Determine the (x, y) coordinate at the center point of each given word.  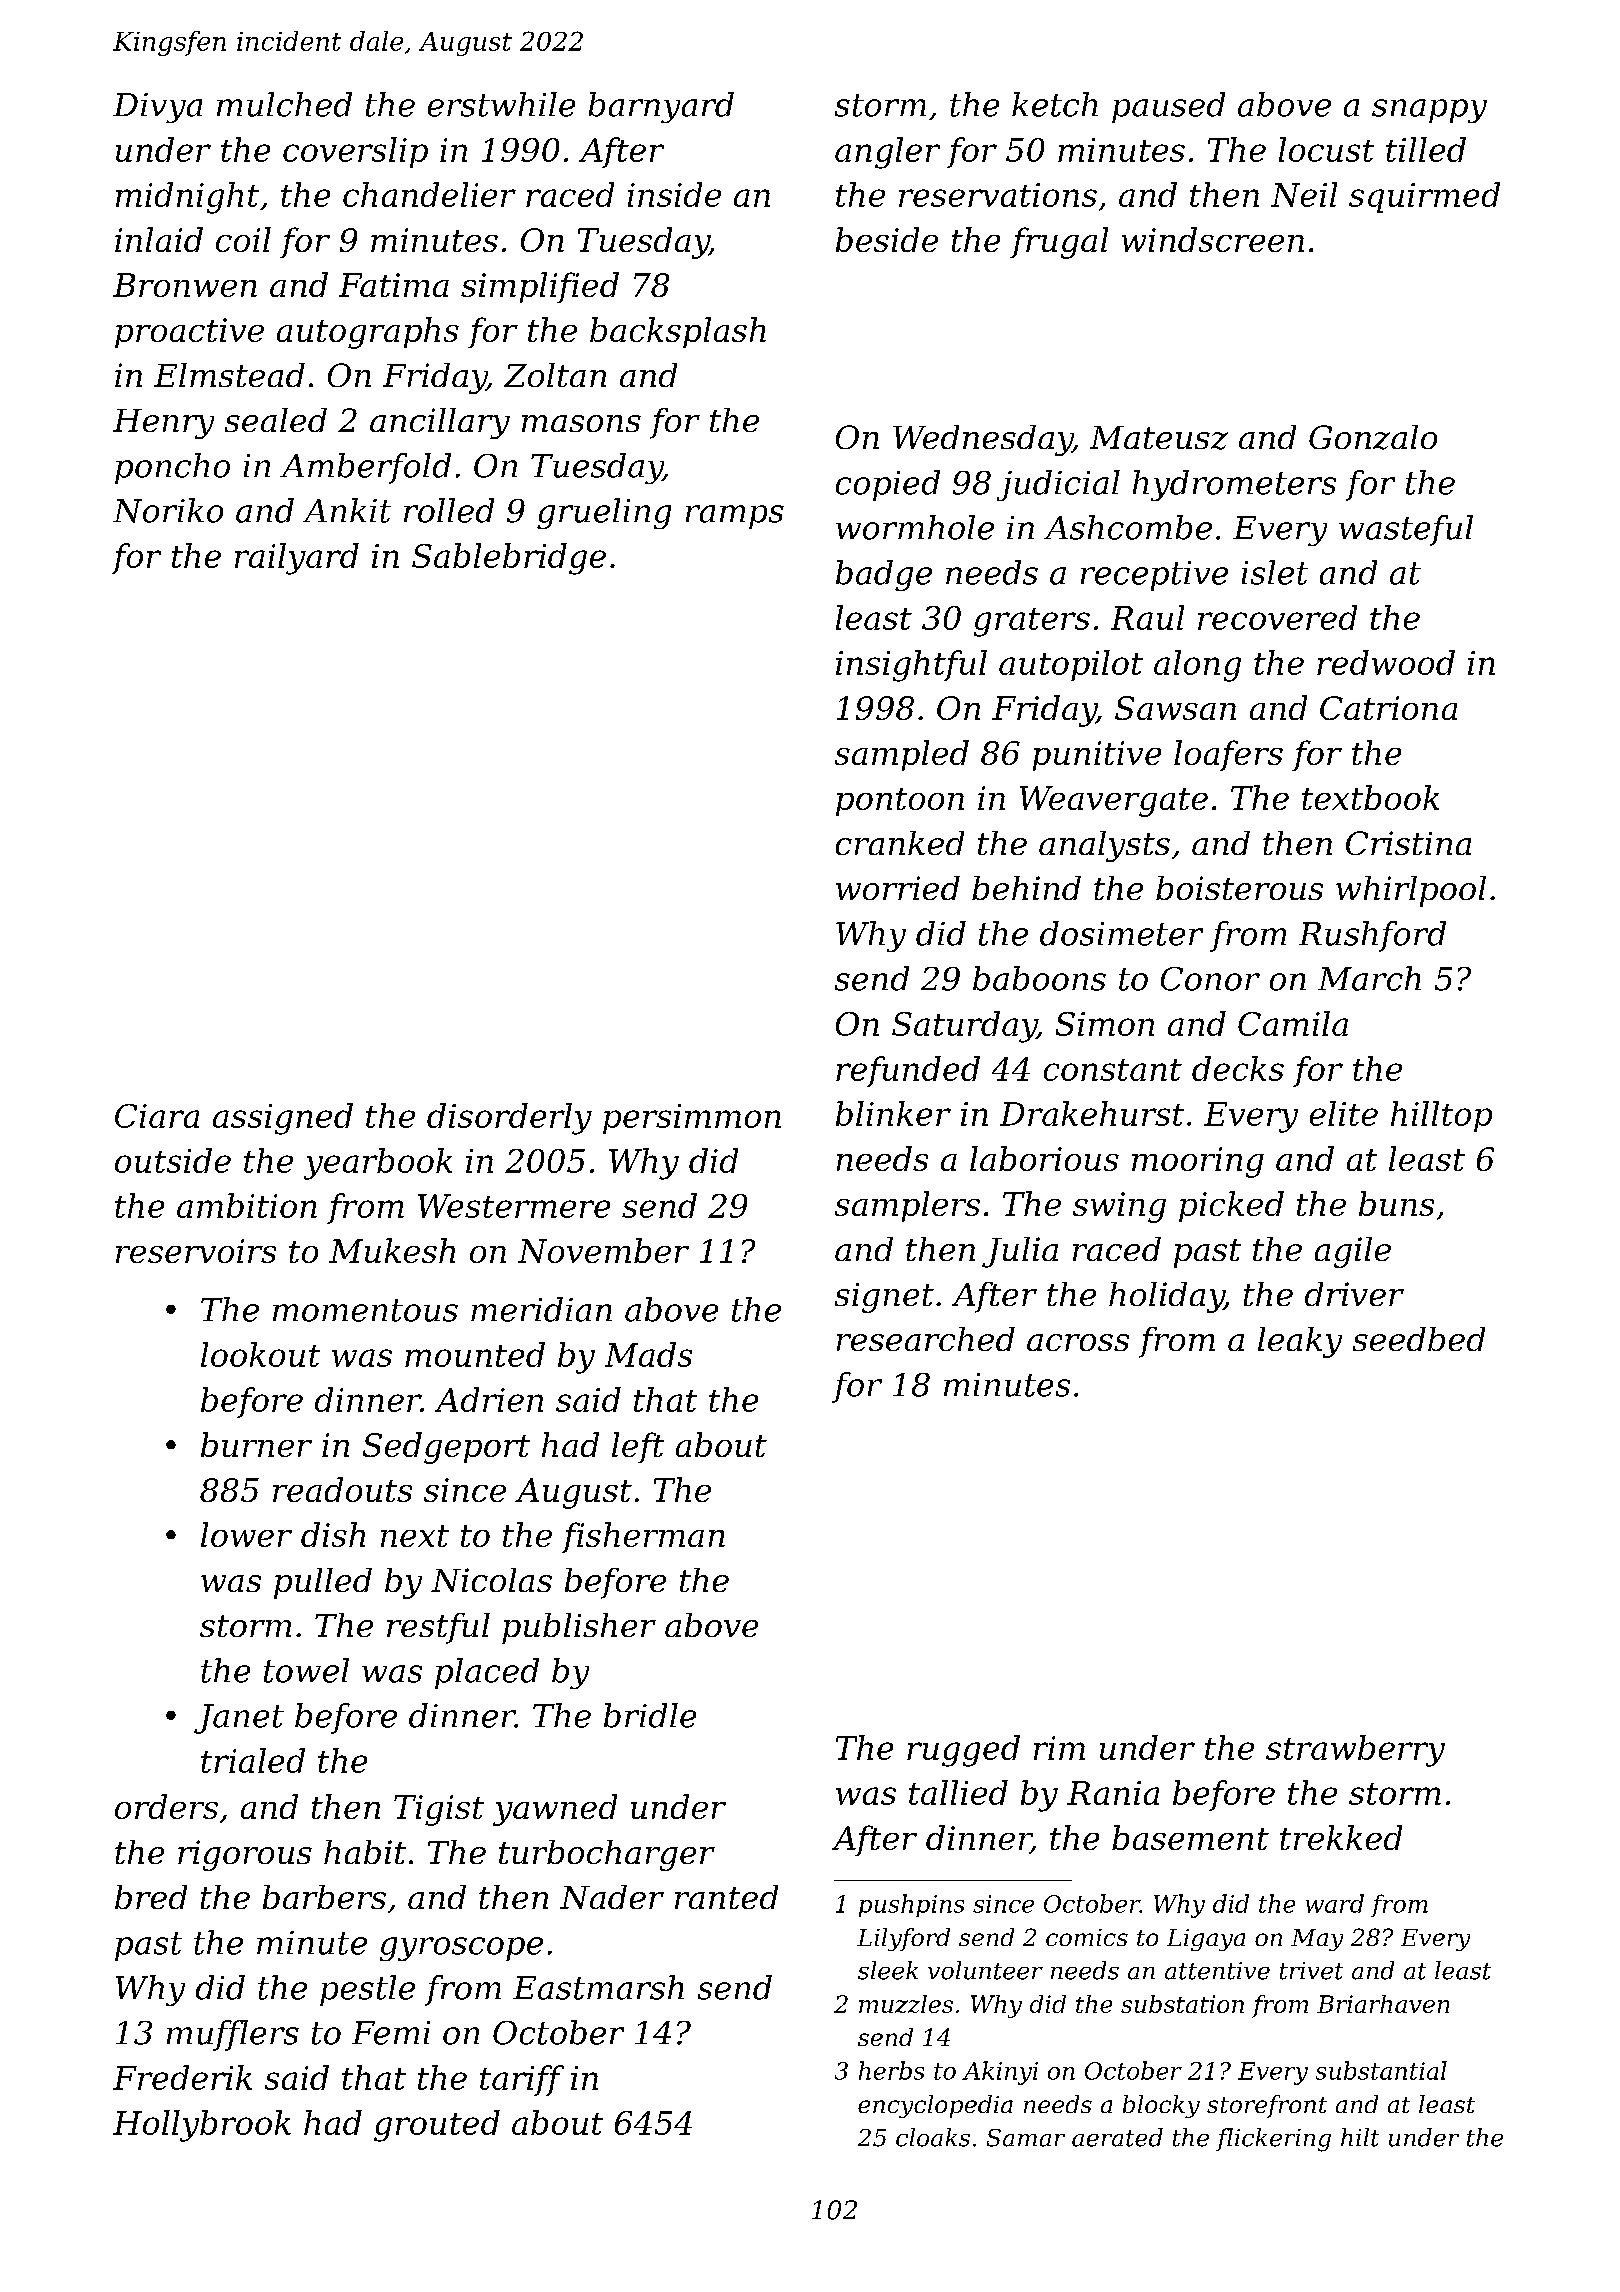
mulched (284, 104)
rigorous (245, 1855)
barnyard (661, 107)
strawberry (1355, 1751)
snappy (1429, 111)
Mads (648, 1354)
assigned (283, 1119)
